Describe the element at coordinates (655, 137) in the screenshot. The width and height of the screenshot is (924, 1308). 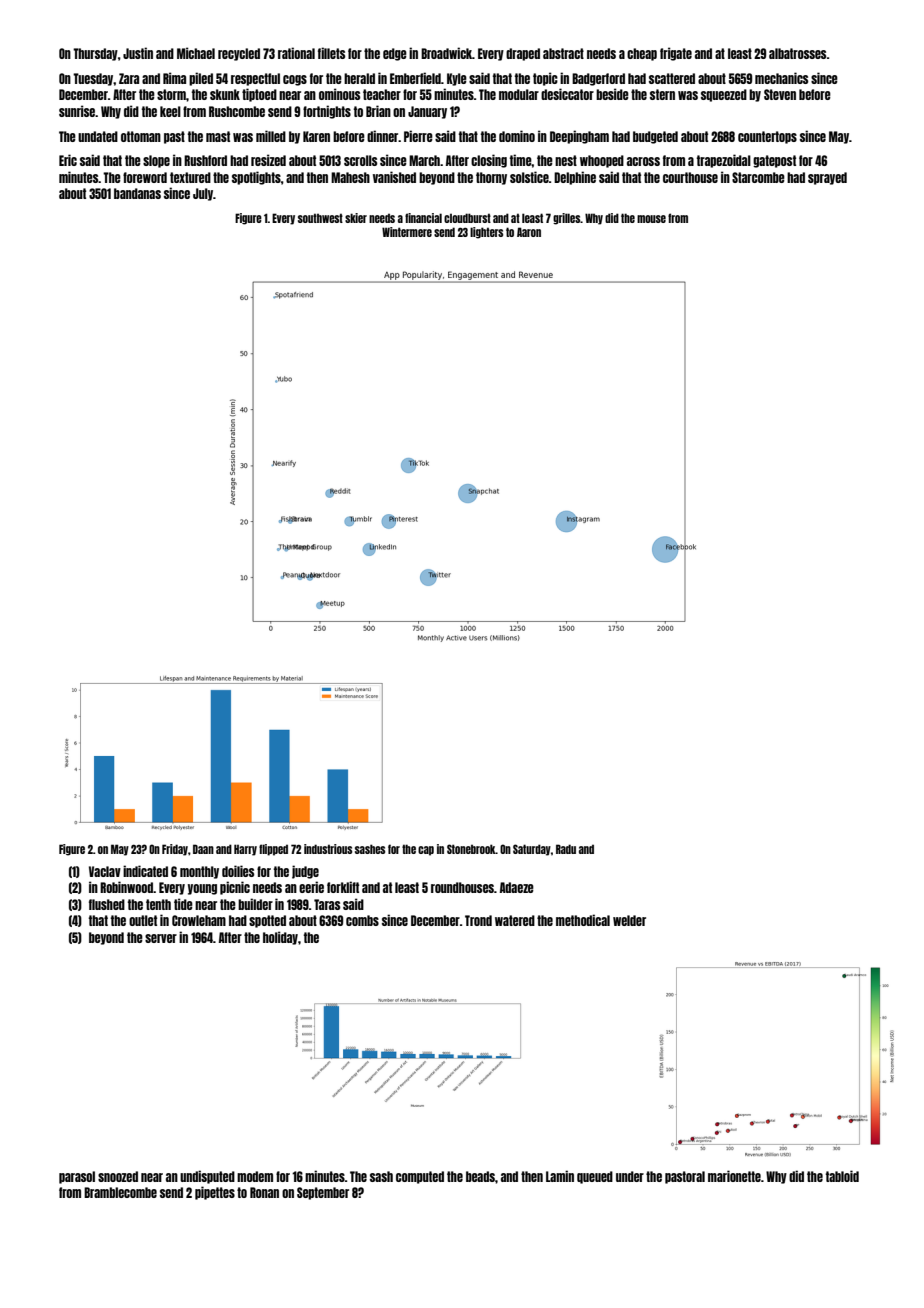
I see `budgeted` at that location.
